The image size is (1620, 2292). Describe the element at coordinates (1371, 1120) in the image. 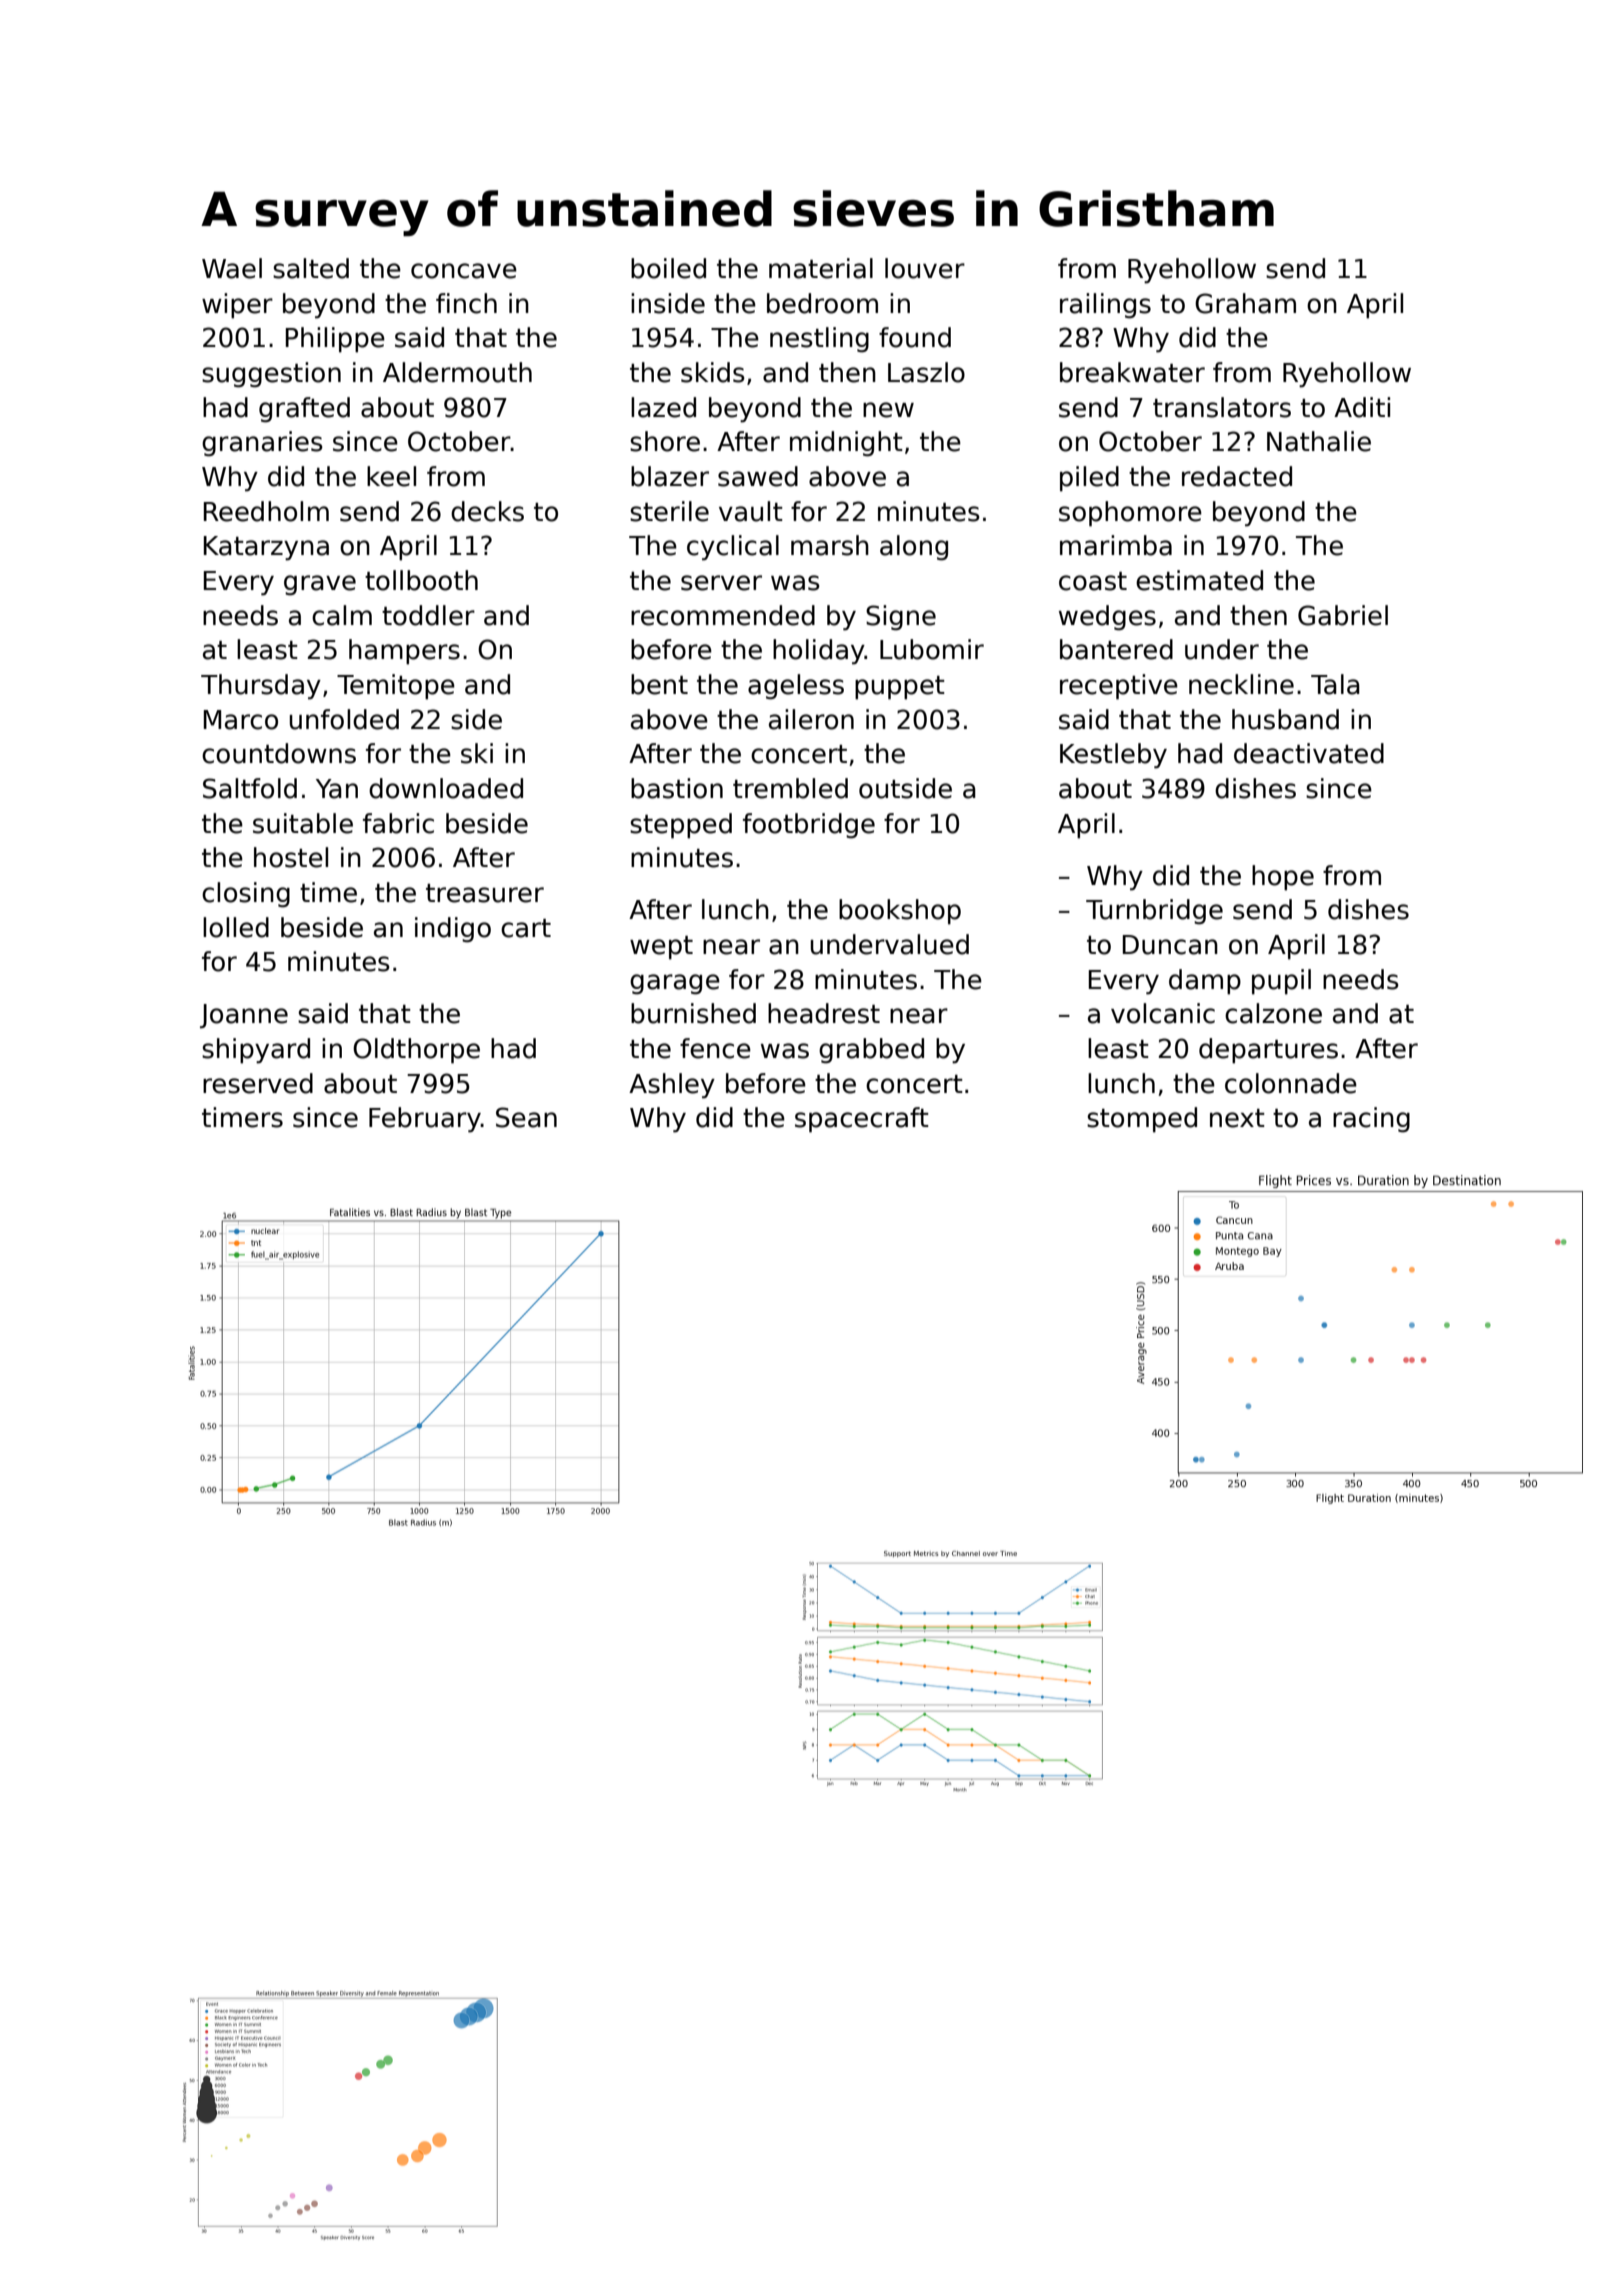

I see `racing` at that location.
